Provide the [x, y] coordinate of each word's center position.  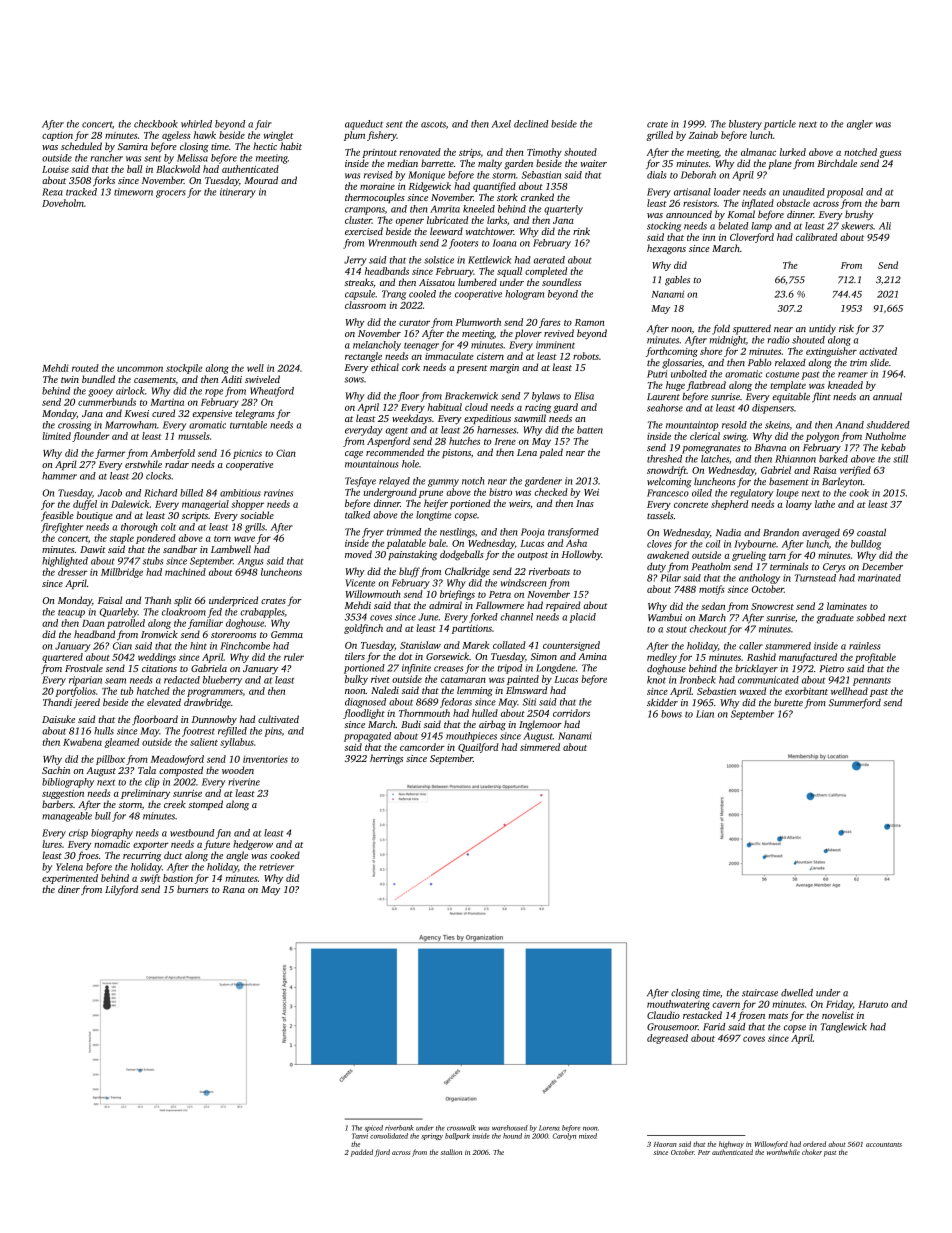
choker [812, 1152]
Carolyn [564, 1136]
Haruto [873, 1004]
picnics [247, 454]
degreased [667, 1039]
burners [192, 889]
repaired [563, 606]
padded [362, 1153]
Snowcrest [772, 606]
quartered [62, 658]
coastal [871, 532]
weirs [519, 503]
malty [490, 164]
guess [890, 154]
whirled [196, 124]
